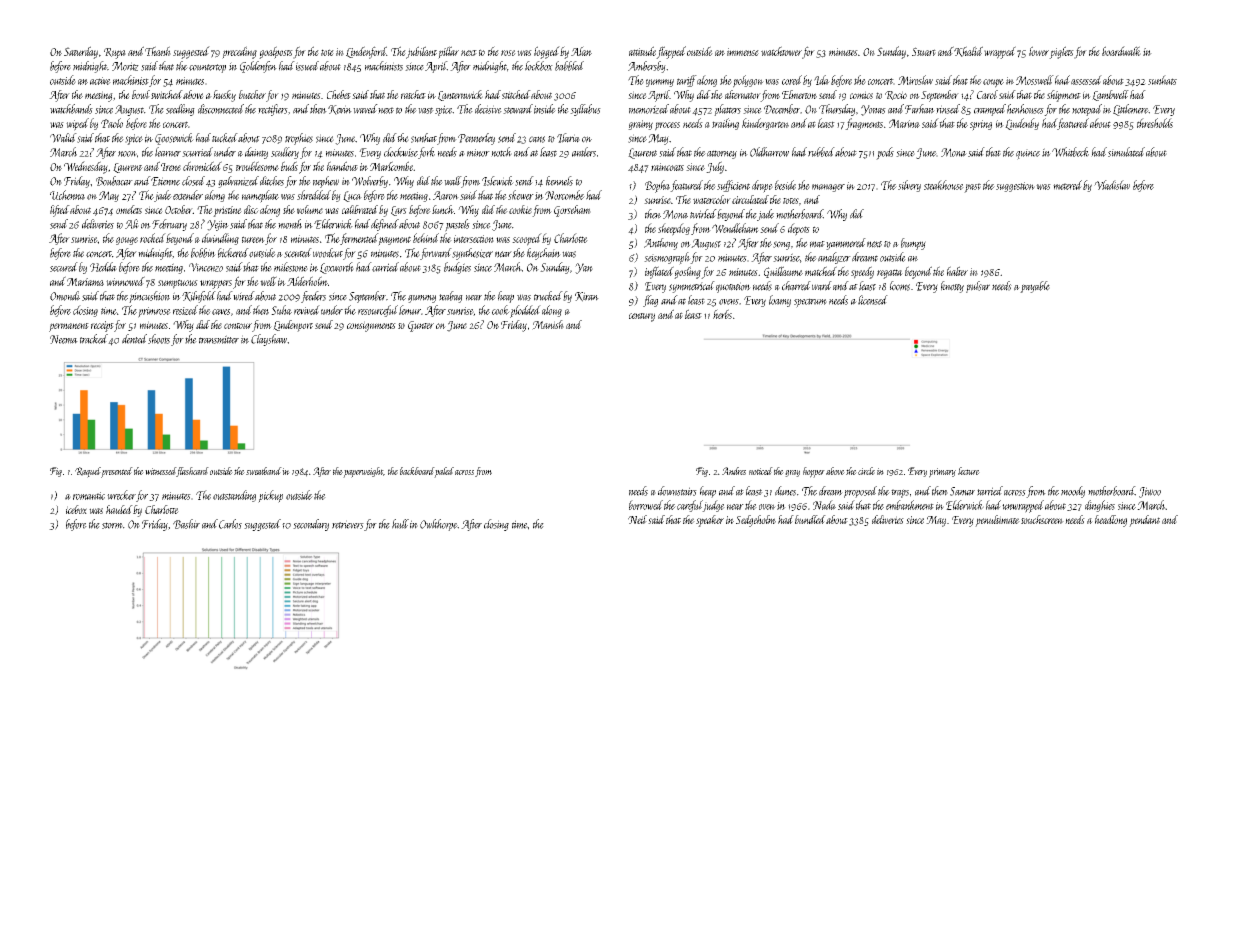 The height and width of the screenshot is (952, 1233). What do you see at coordinates (539, 66) in the screenshot?
I see `lockbox` at bounding box center [539, 66].
